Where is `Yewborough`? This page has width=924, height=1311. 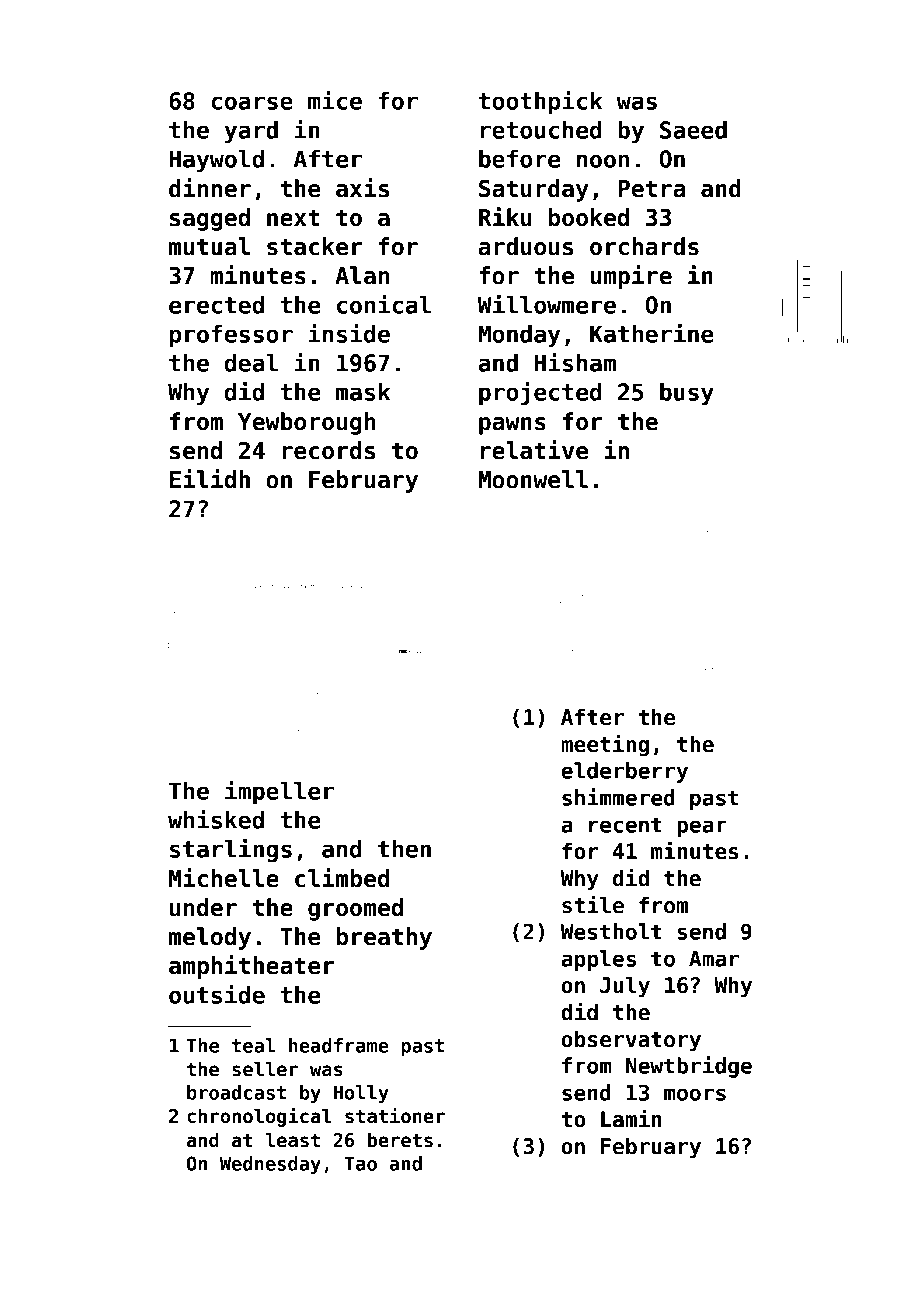 Yewborough is located at coordinates (306, 423).
